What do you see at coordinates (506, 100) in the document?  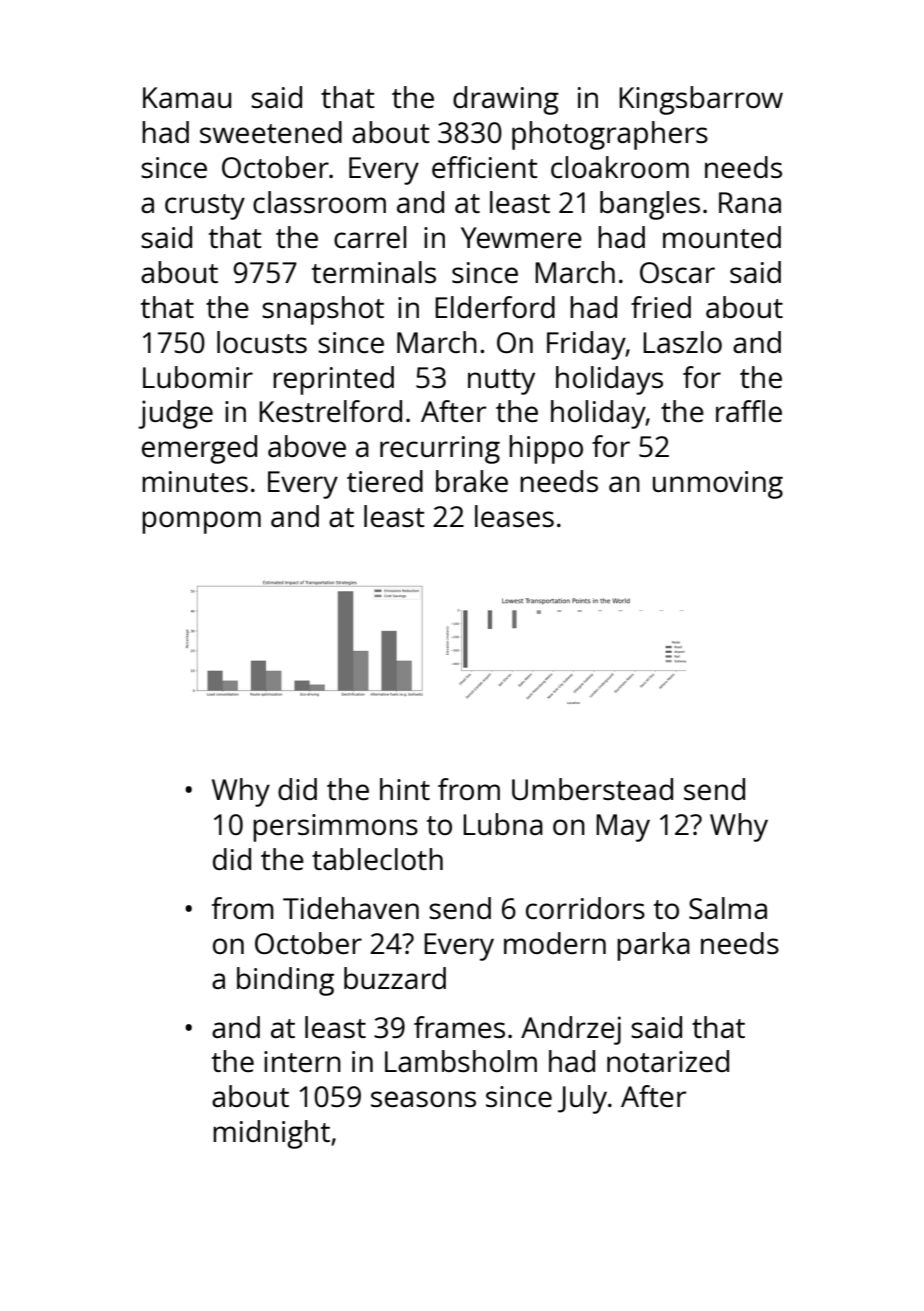 I see `drawing` at bounding box center [506, 100].
